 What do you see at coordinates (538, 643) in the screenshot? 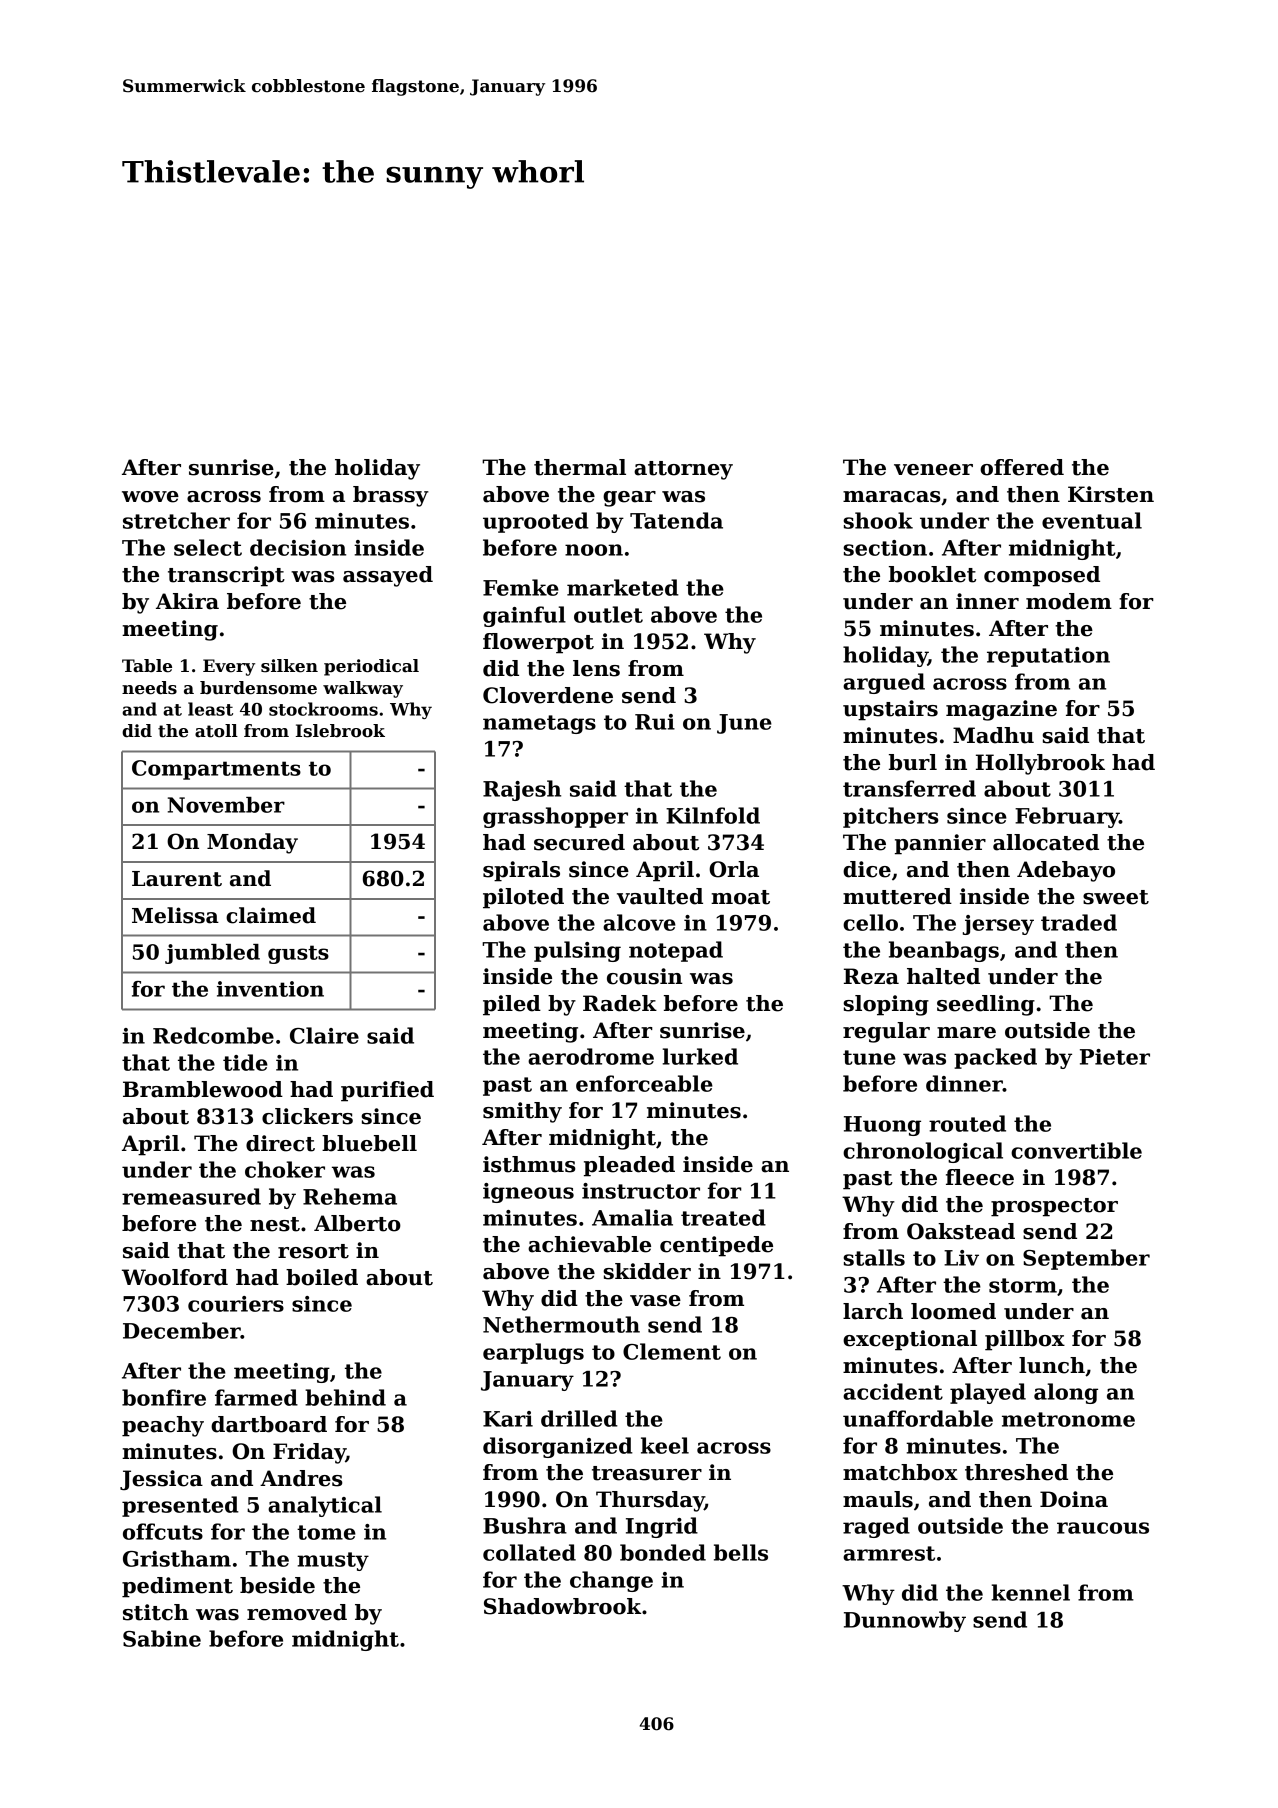
I see `flowerpot` at bounding box center [538, 643].
